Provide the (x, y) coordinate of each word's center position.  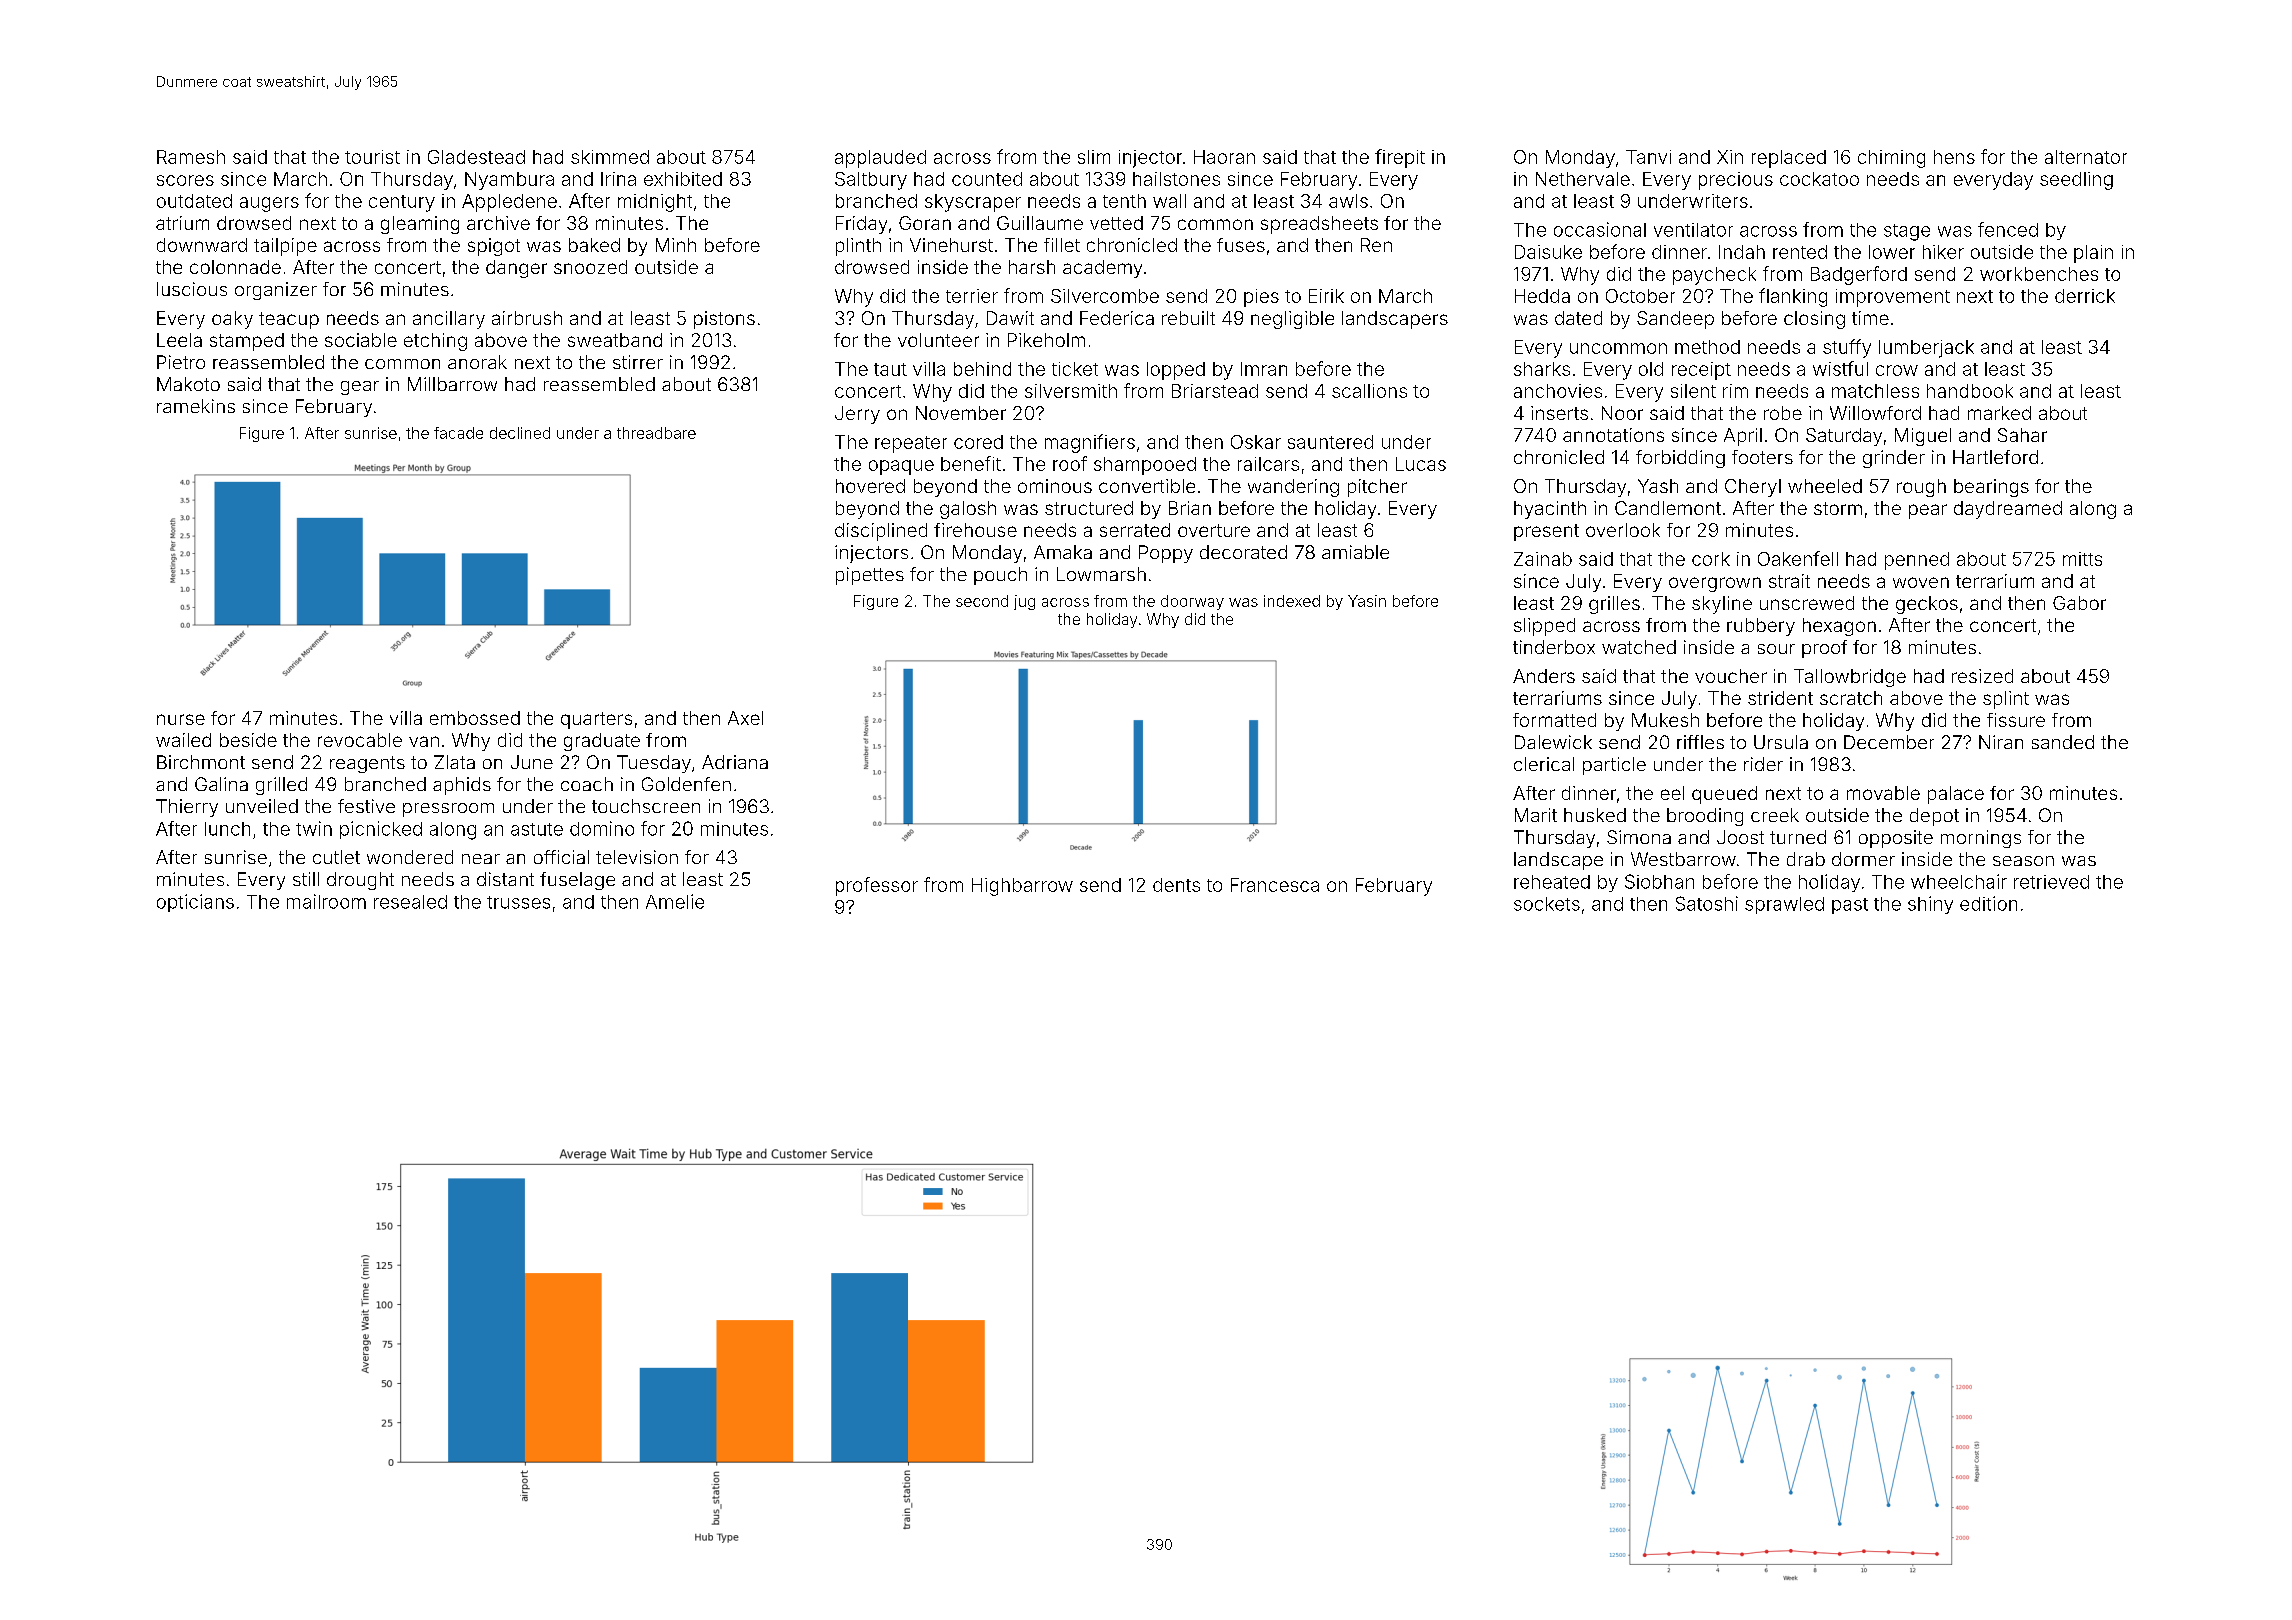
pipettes (870, 576)
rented (1800, 252)
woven (1921, 582)
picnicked (381, 830)
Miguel (1923, 437)
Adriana (735, 762)
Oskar (1256, 442)
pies (1261, 298)
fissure (2016, 720)
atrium (182, 223)
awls (1348, 201)
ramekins (196, 406)
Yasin (1367, 601)
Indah (1742, 252)
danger (516, 269)
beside (248, 740)
